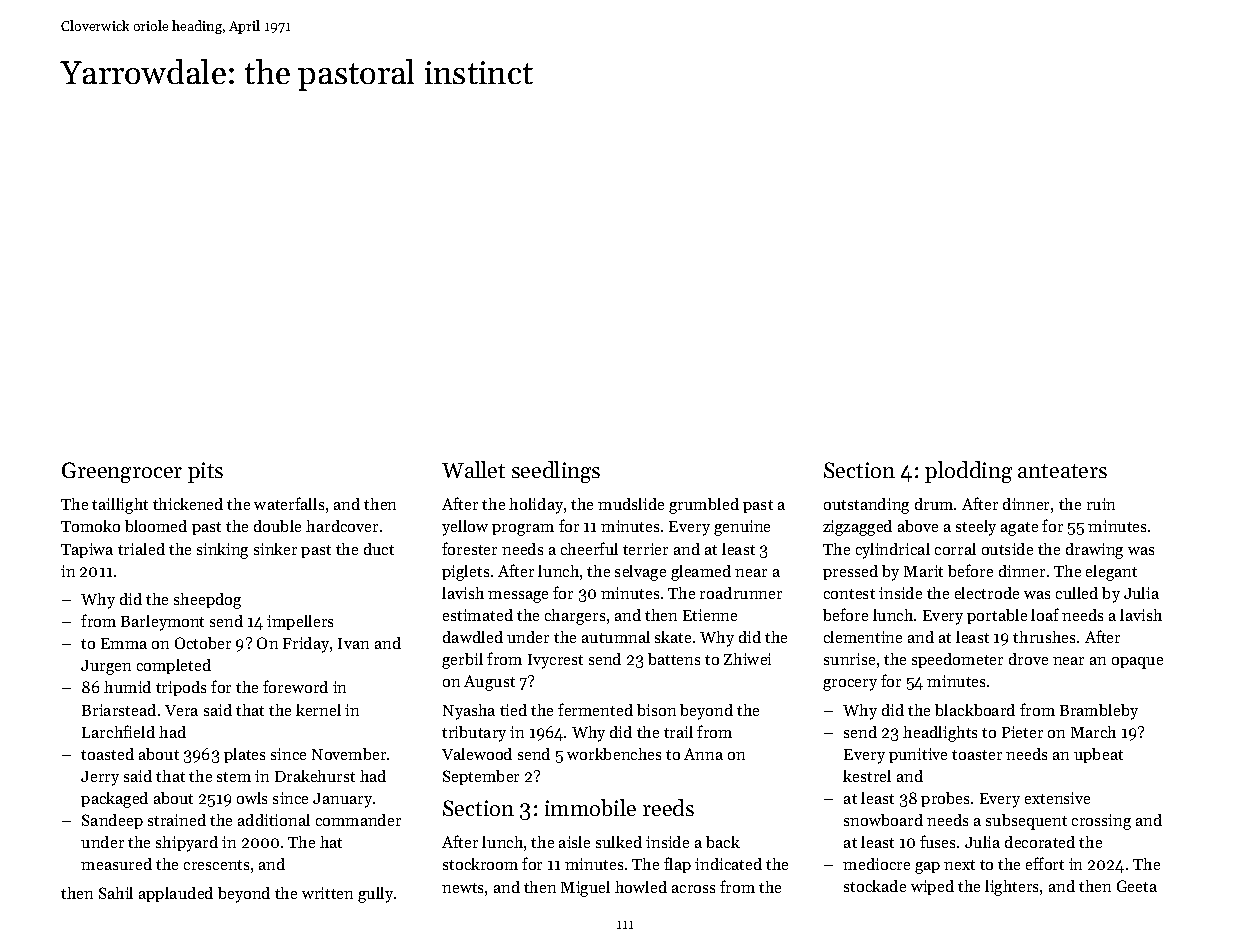  Describe the element at coordinates (295, 686) in the screenshot. I see `foreword` at that location.
